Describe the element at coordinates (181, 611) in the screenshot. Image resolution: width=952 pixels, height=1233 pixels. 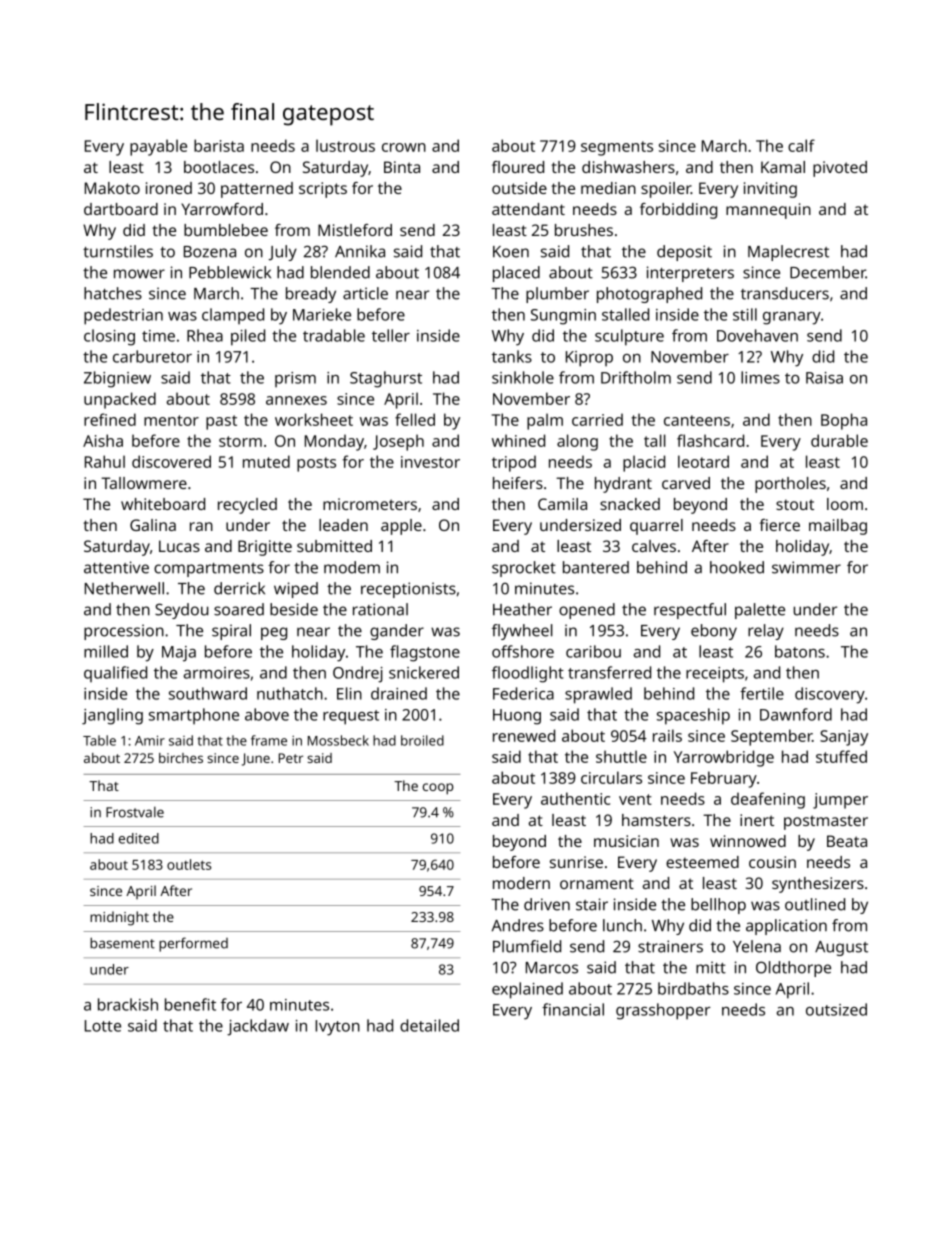
I see `Seydou` at that location.
